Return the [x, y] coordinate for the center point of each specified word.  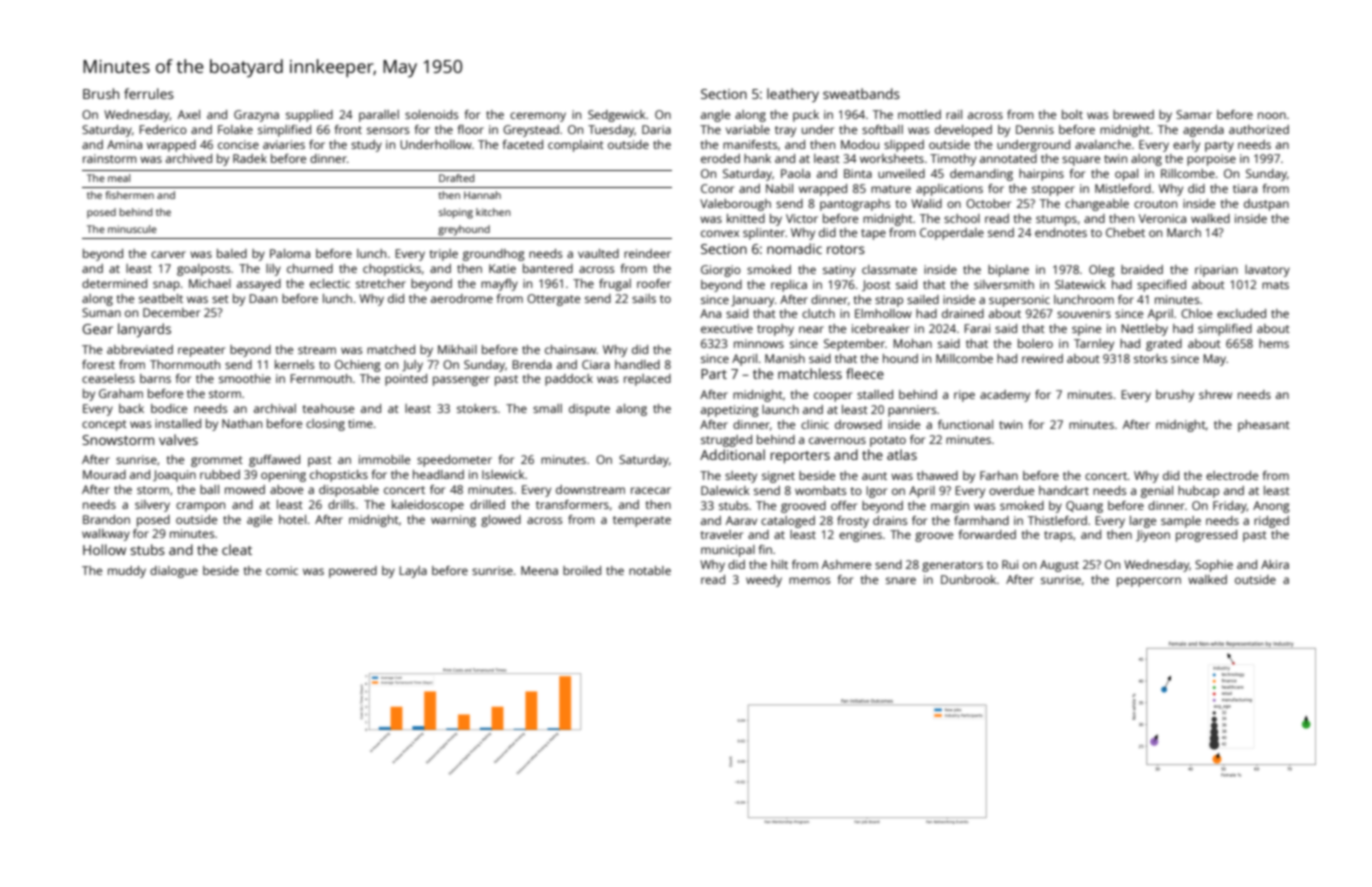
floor [471, 129]
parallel [379, 116]
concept [104, 425]
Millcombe [964, 358]
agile [259, 521]
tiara [1245, 188]
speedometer [454, 461]
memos [810, 580]
